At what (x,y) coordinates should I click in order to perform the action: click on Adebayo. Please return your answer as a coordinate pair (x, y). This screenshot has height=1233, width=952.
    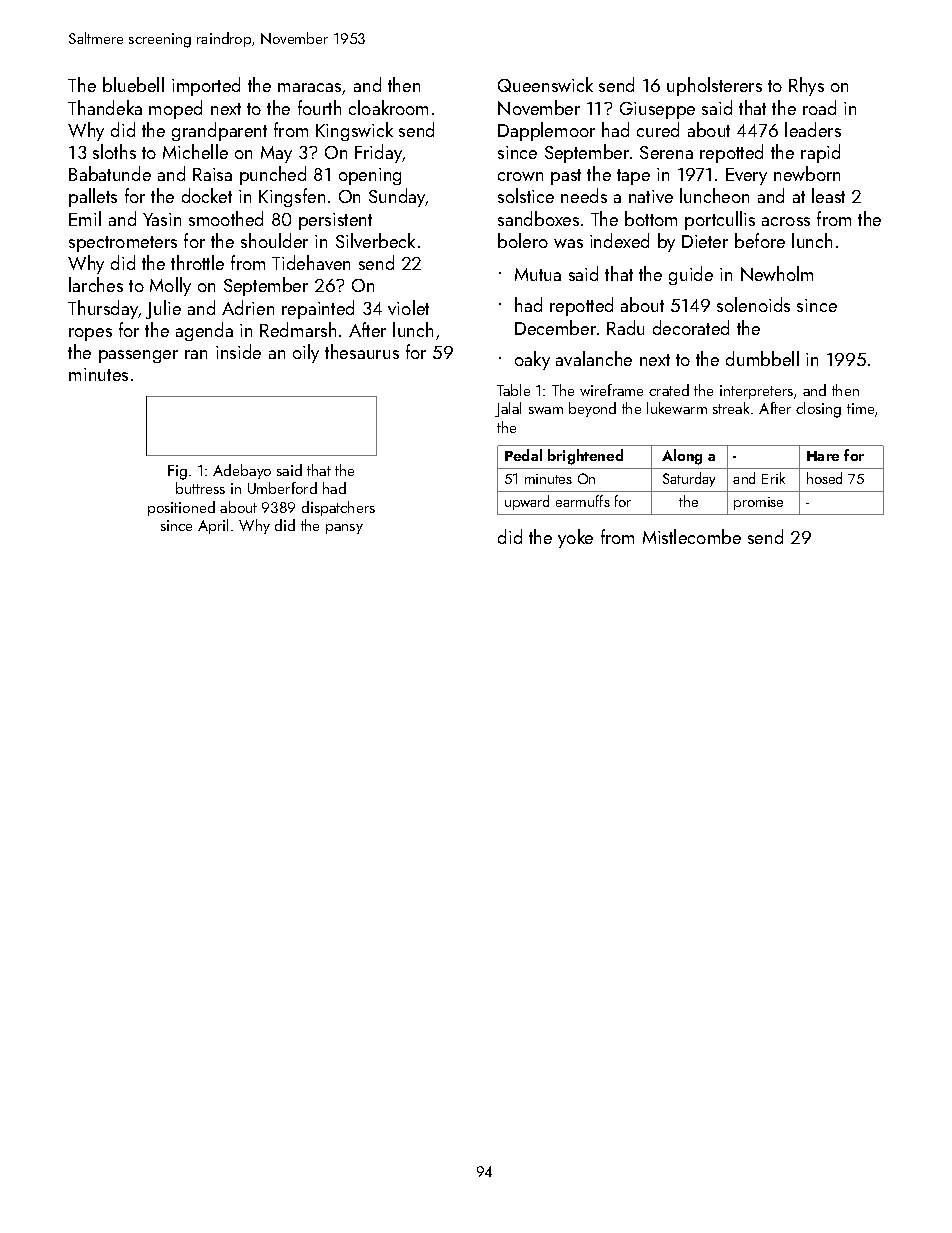
    Looking at the image, I should click on (242, 471).
